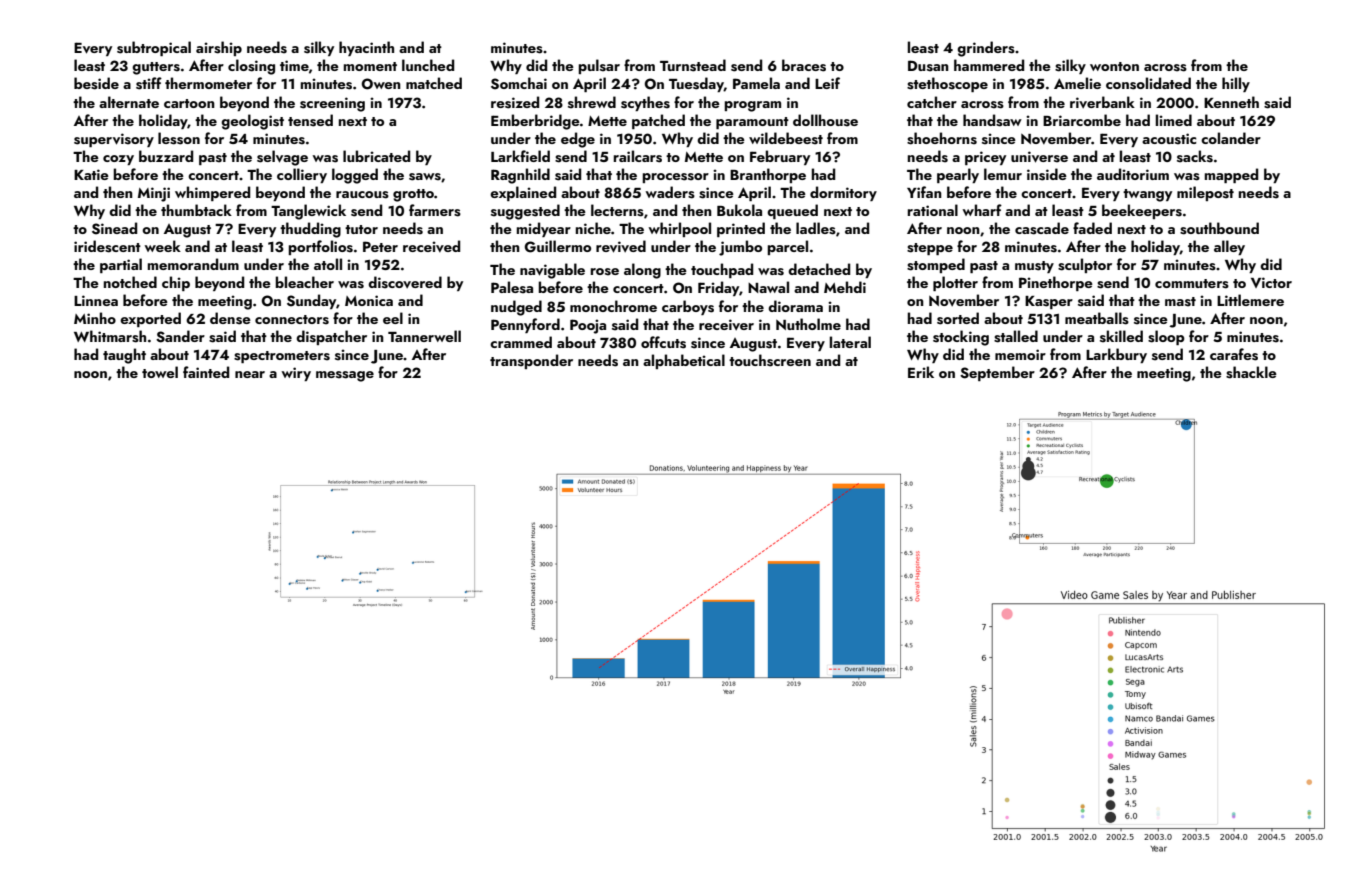 This image has width=1372, height=887. I want to click on crammed, so click(521, 342).
